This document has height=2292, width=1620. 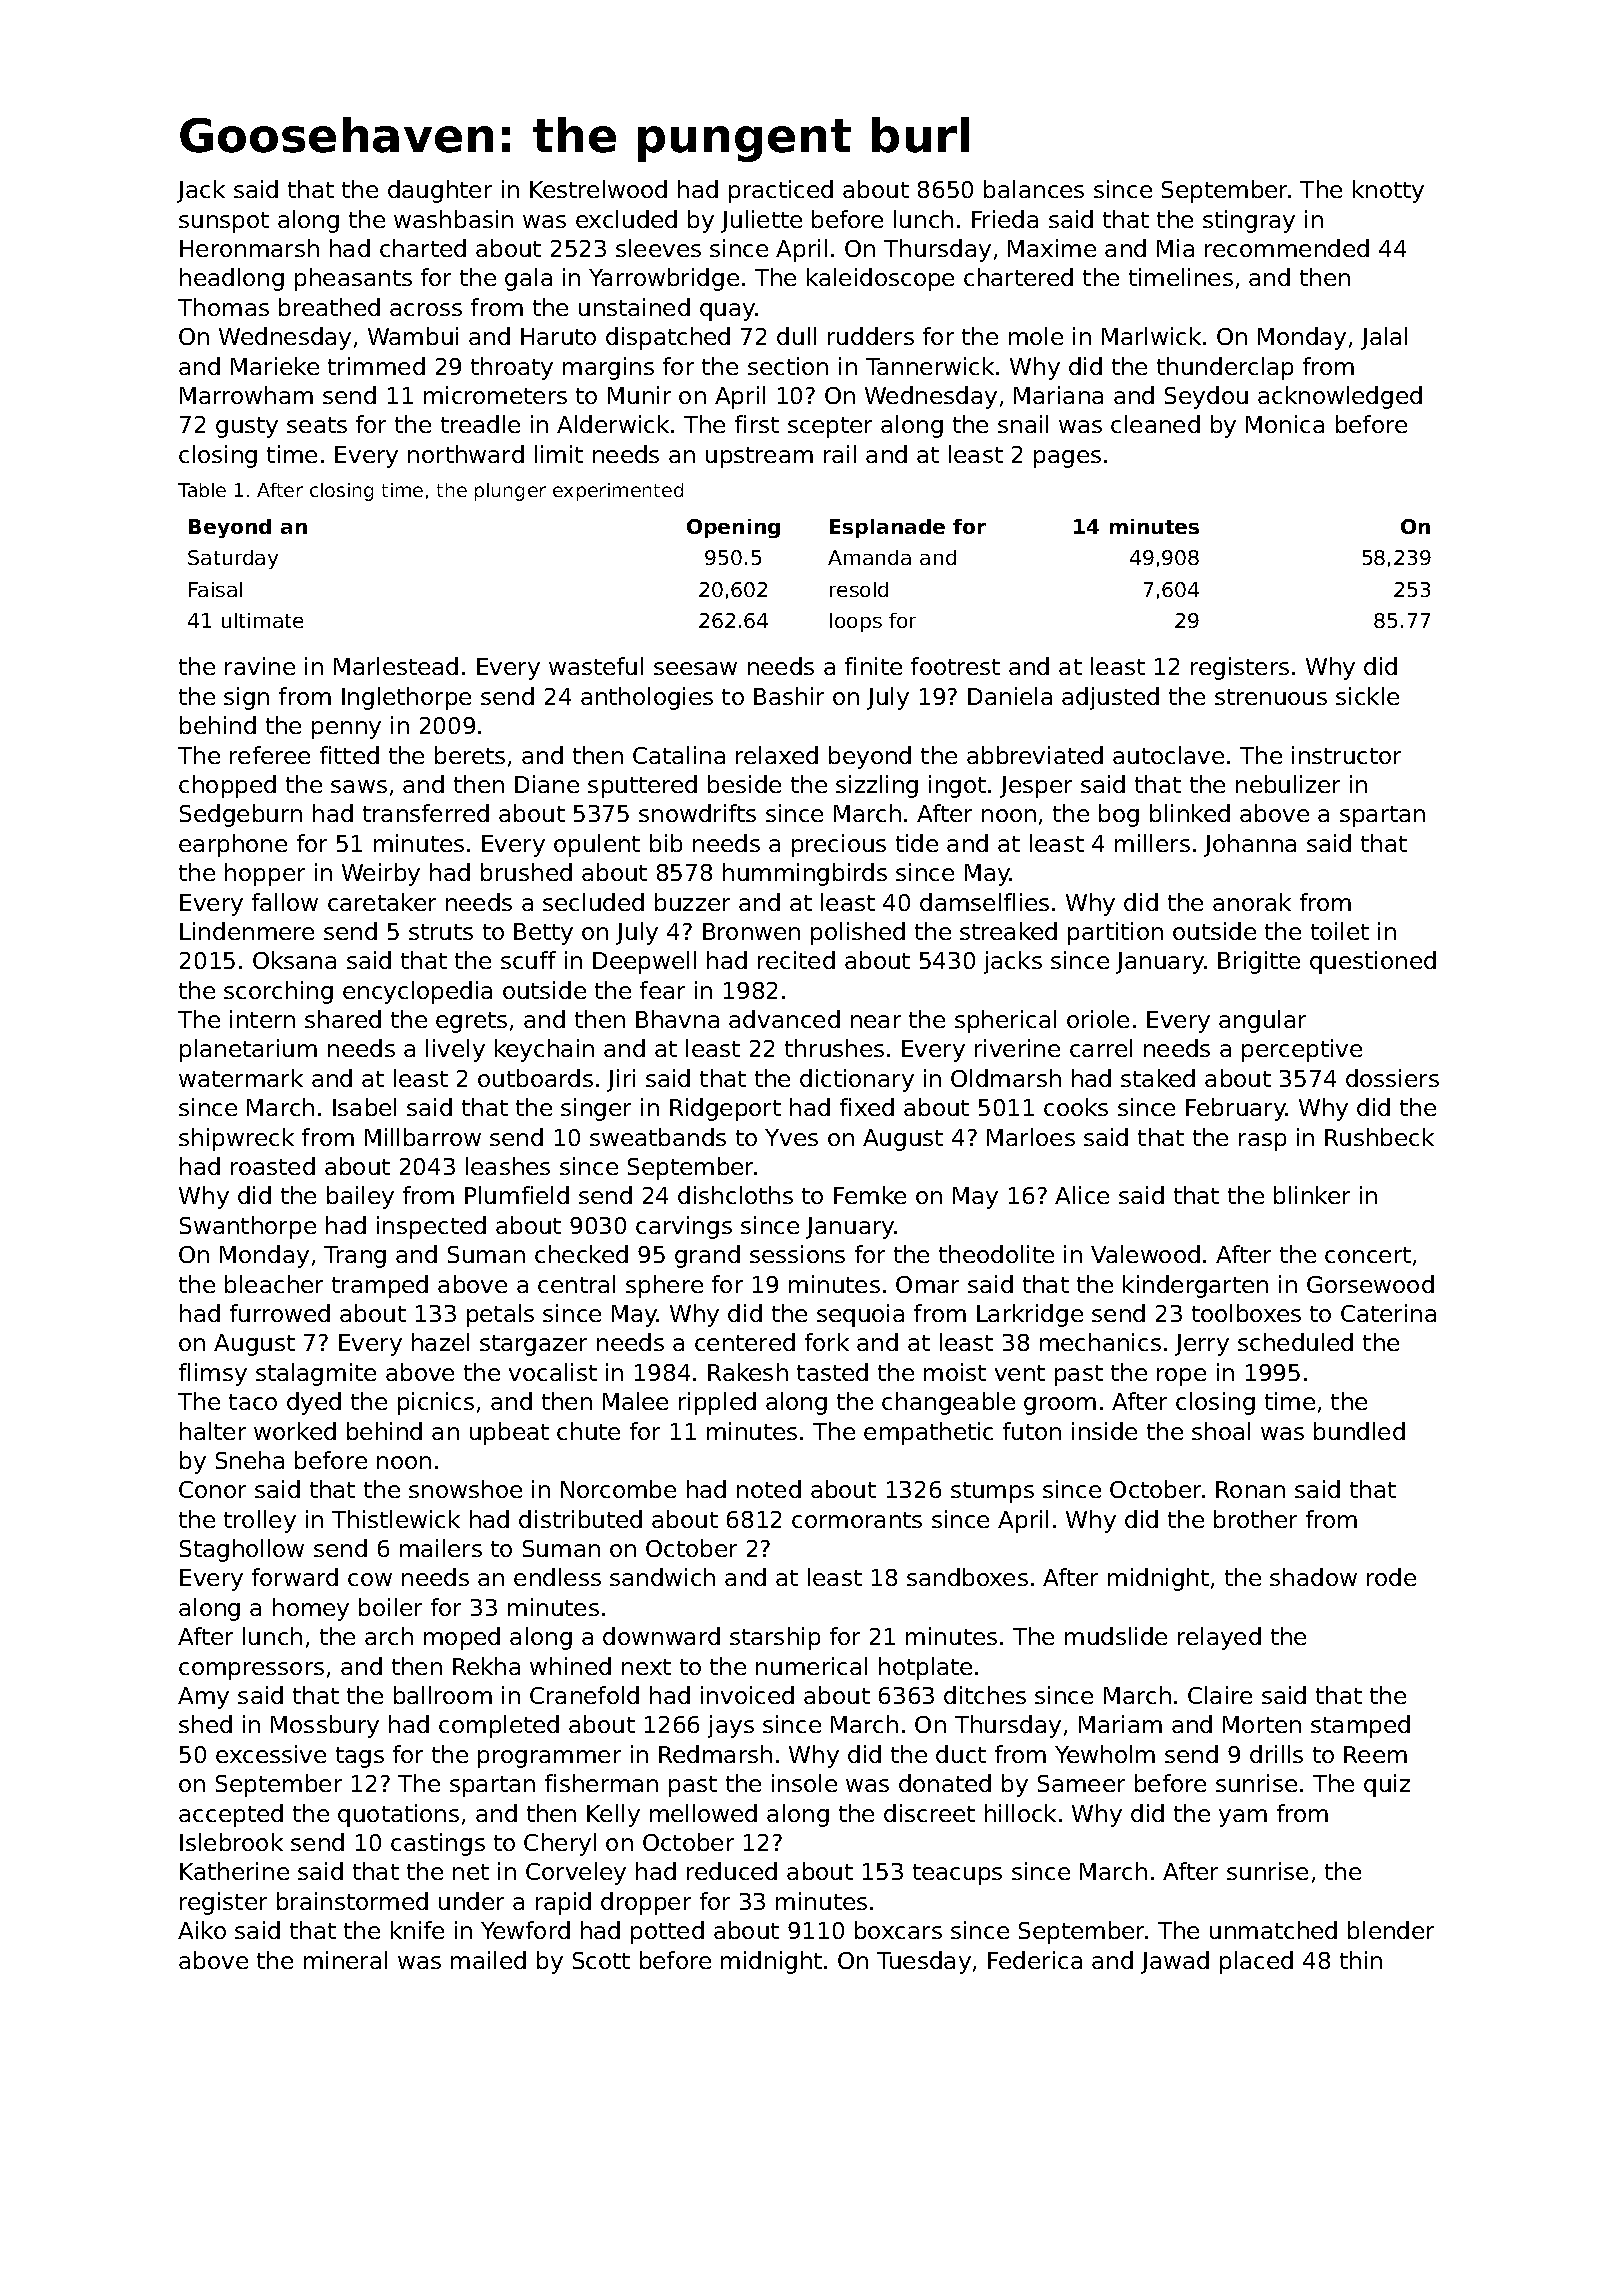 What do you see at coordinates (1346, 755) in the document?
I see `instructor` at bounding box center [1346, 755].
